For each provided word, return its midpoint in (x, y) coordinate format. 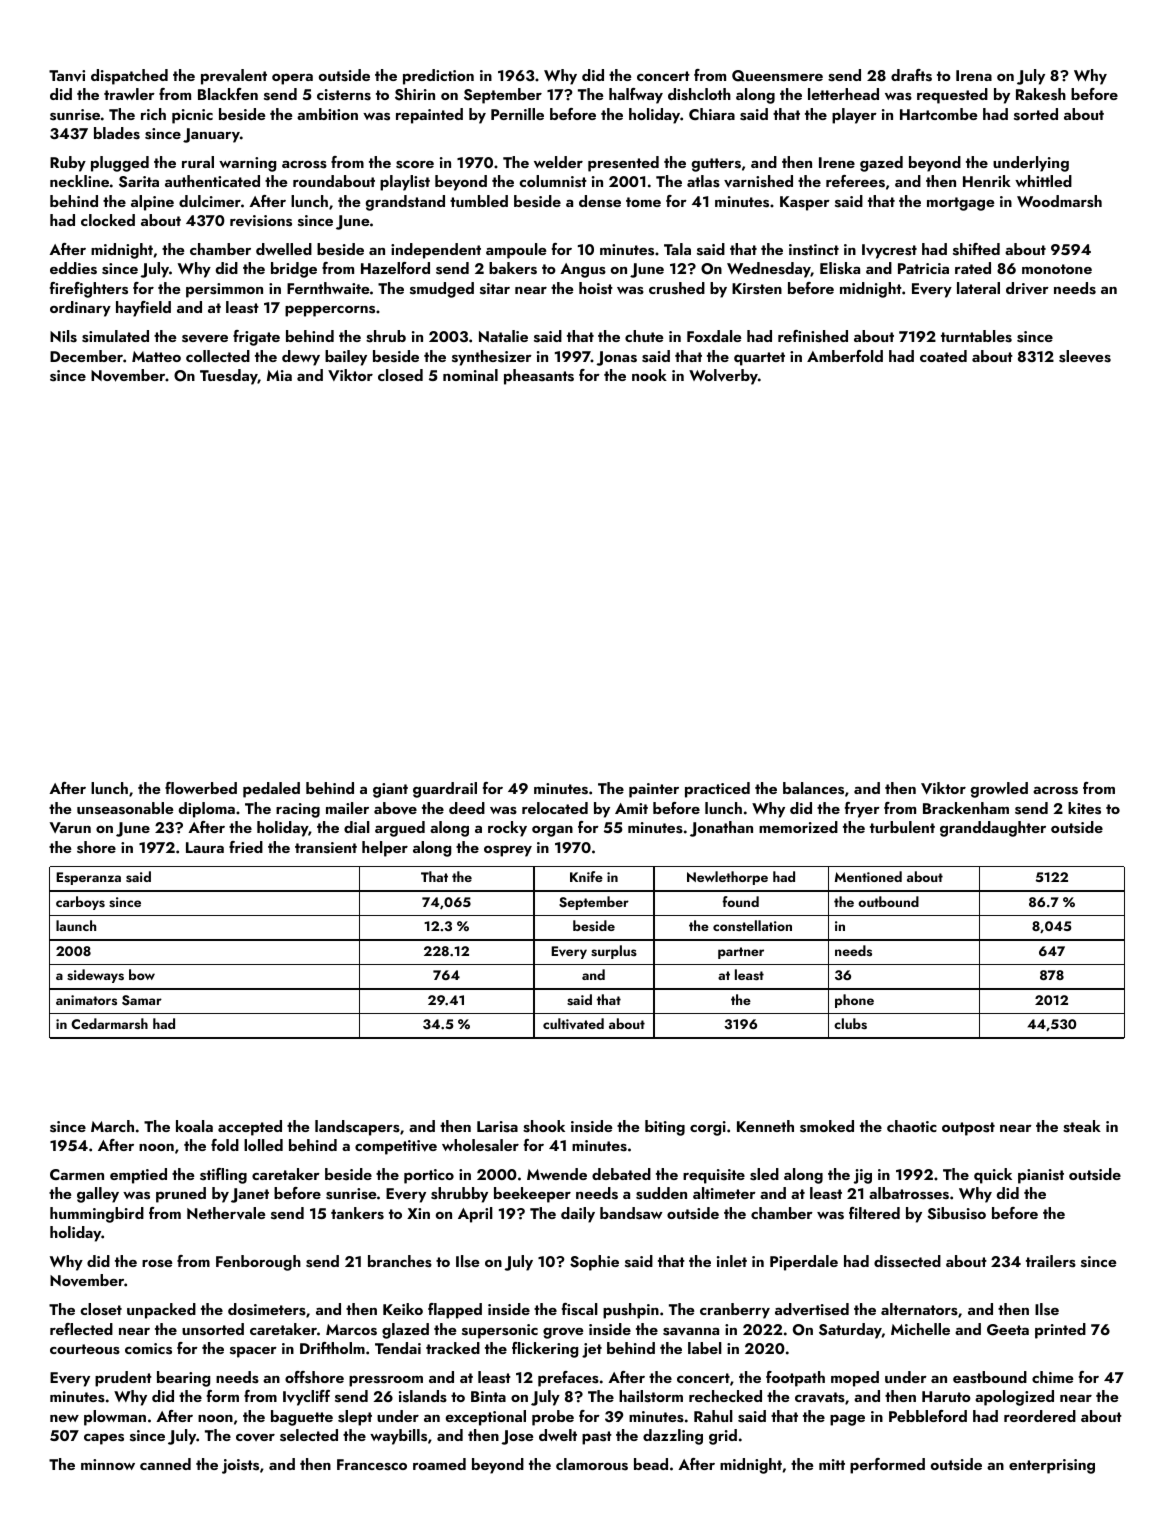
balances (813, 788)
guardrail (445, 790)
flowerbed (201, 788)
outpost (968, 1129)
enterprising (1052, 1466)
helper (385, 849)
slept (355, 1418)
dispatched (129, 77)
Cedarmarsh (109, 1023)
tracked (453, 1348)
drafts (911, 75)
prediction (438, 77)
